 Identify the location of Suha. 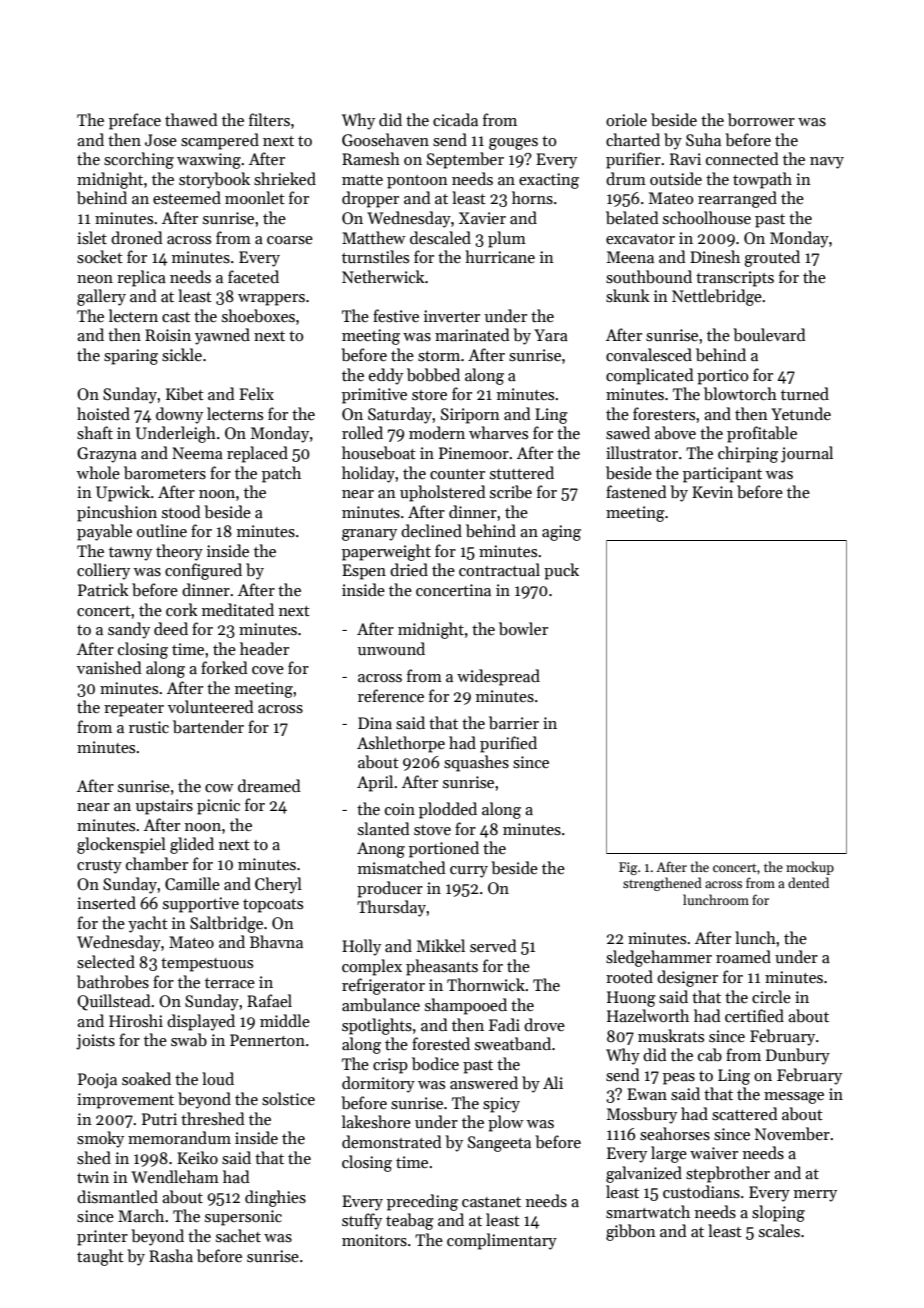
(703, 139).
